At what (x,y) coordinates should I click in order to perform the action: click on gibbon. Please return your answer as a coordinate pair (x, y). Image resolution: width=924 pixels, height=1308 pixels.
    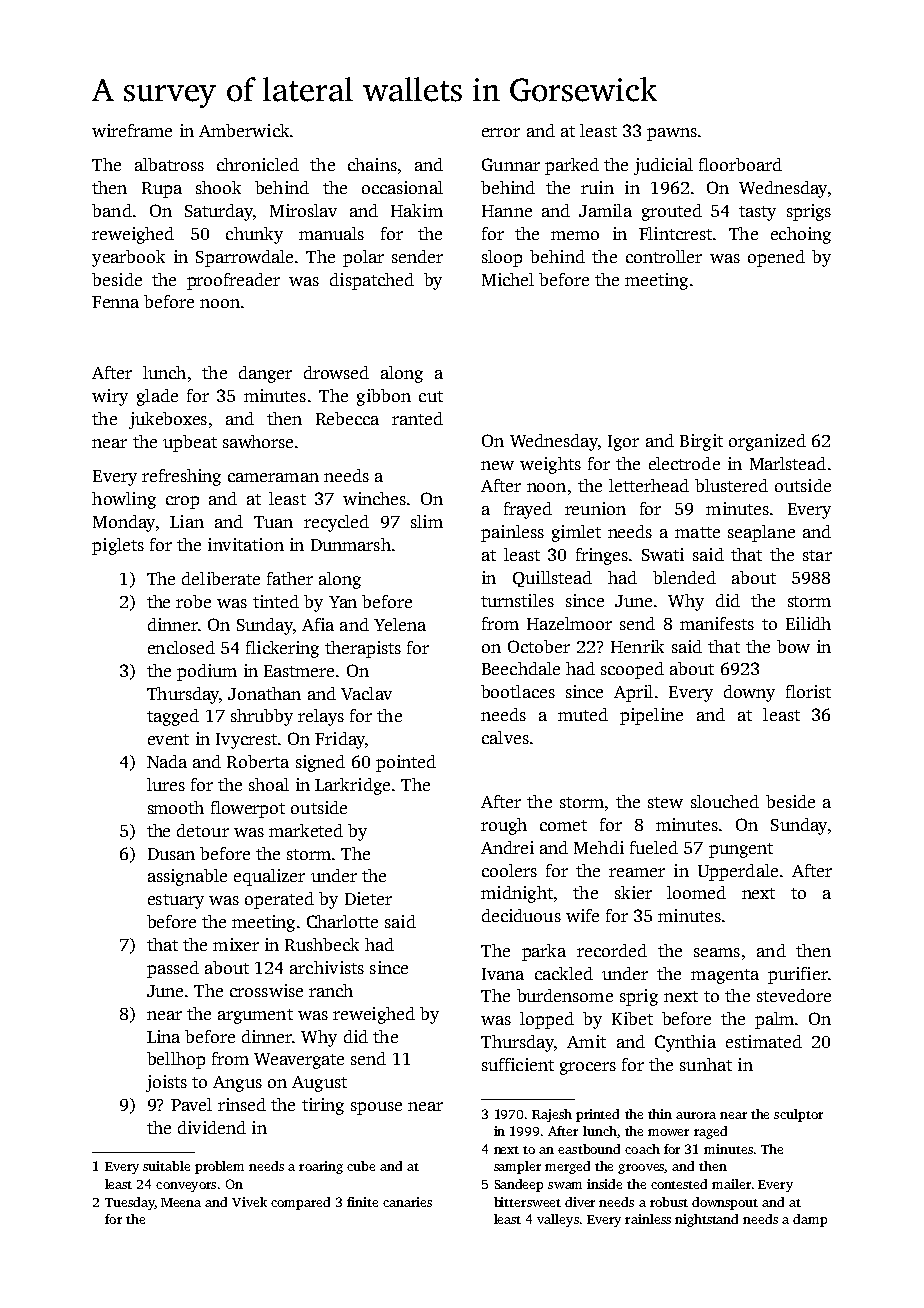
    Looking at the image, I should click on (384, 397).
